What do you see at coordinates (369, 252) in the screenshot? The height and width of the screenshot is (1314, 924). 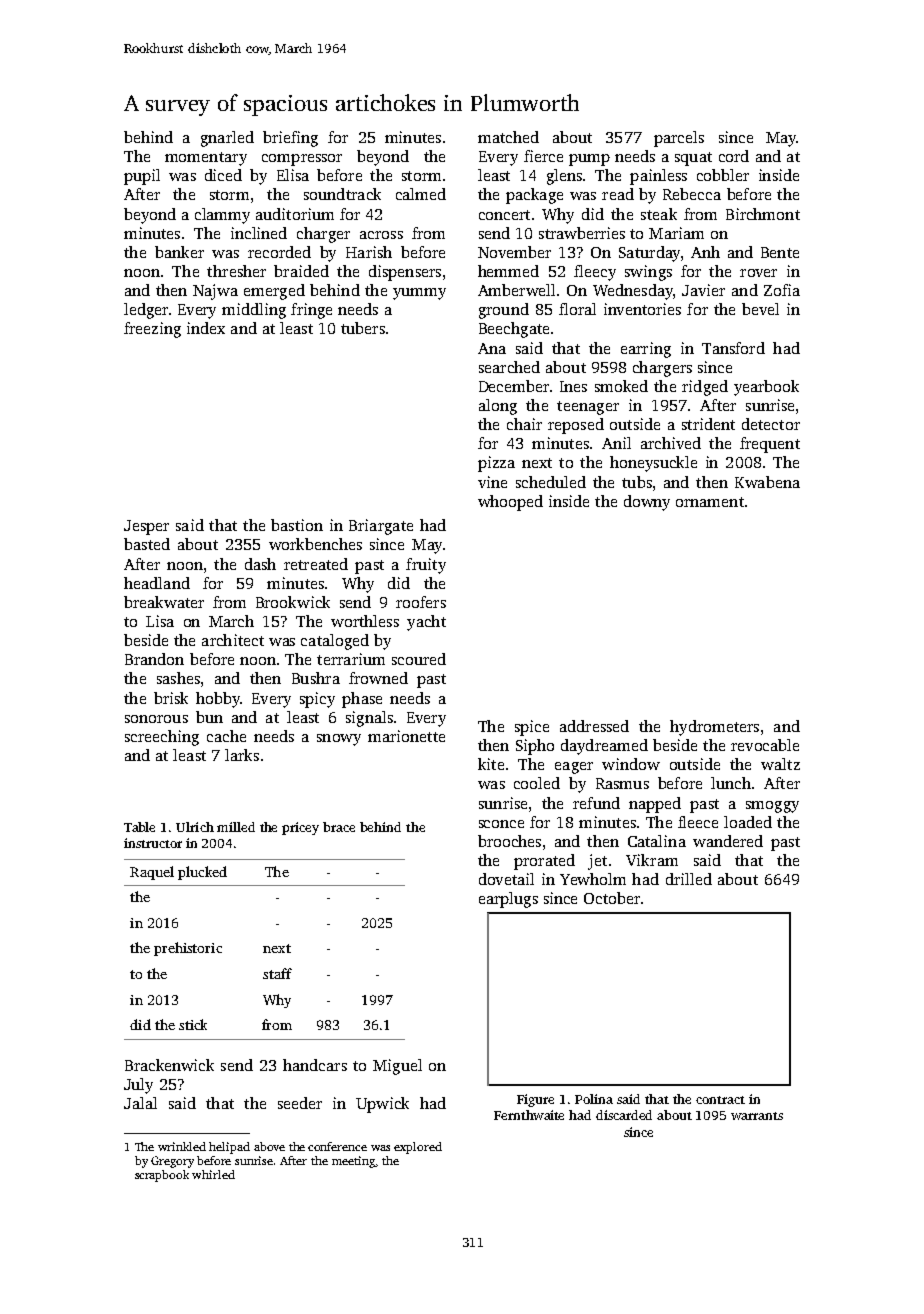 I see `Harish` at bounding box center [369, 252].
